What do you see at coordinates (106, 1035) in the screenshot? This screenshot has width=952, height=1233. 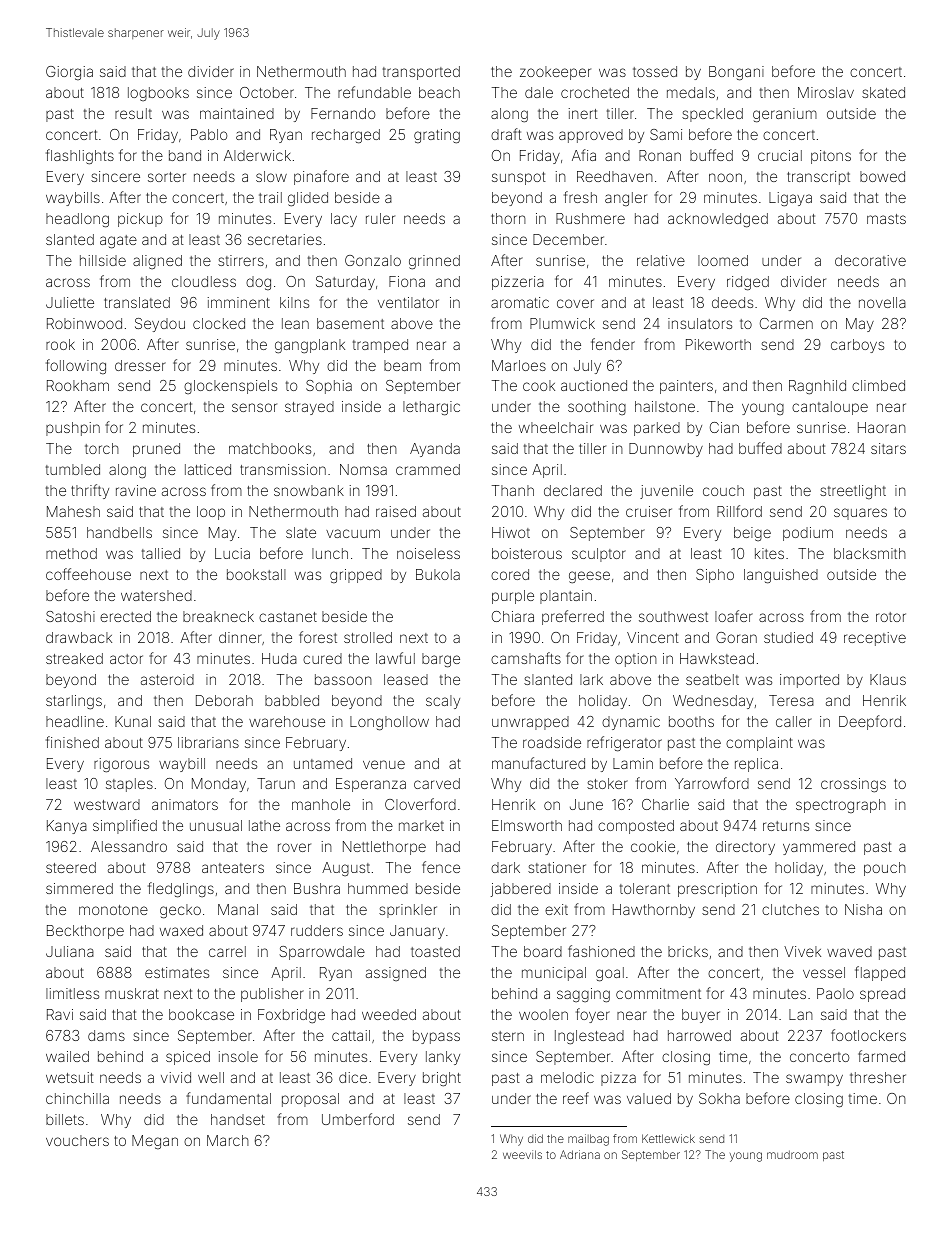 I see `dams` at bounding box center [106, 1035].
